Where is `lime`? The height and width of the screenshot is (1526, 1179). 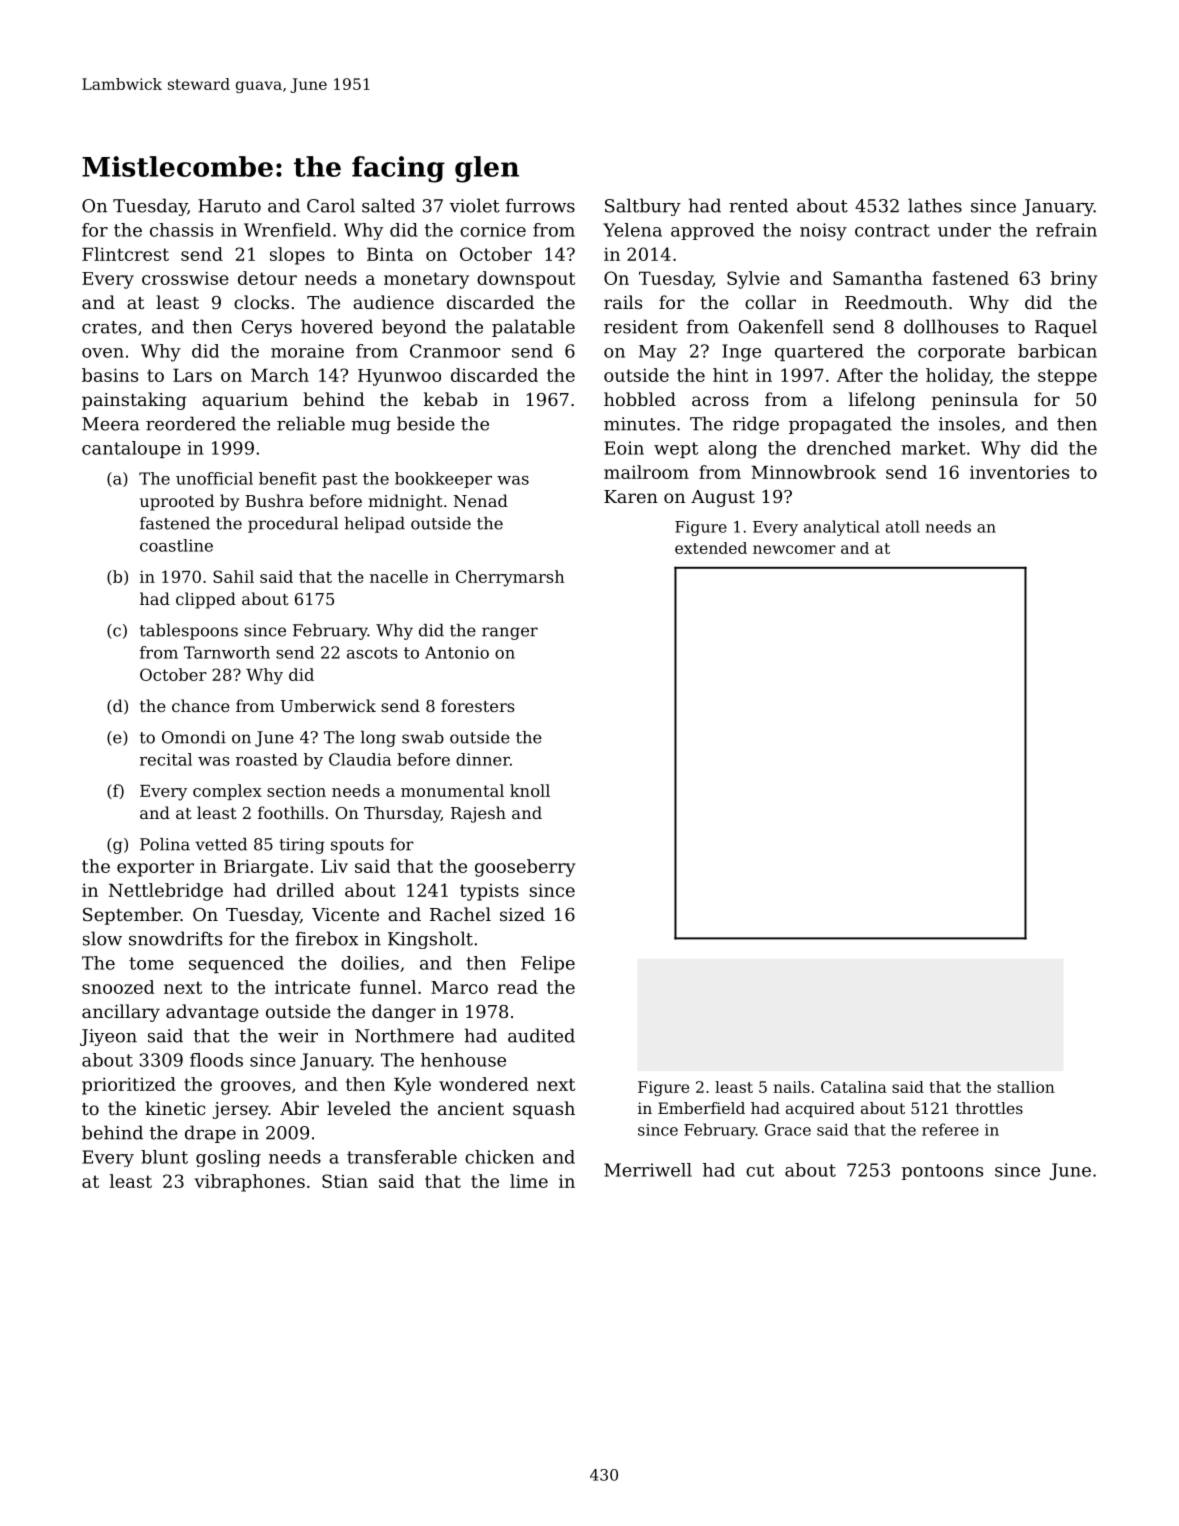 lime is located at coordinates (529, 1181).
